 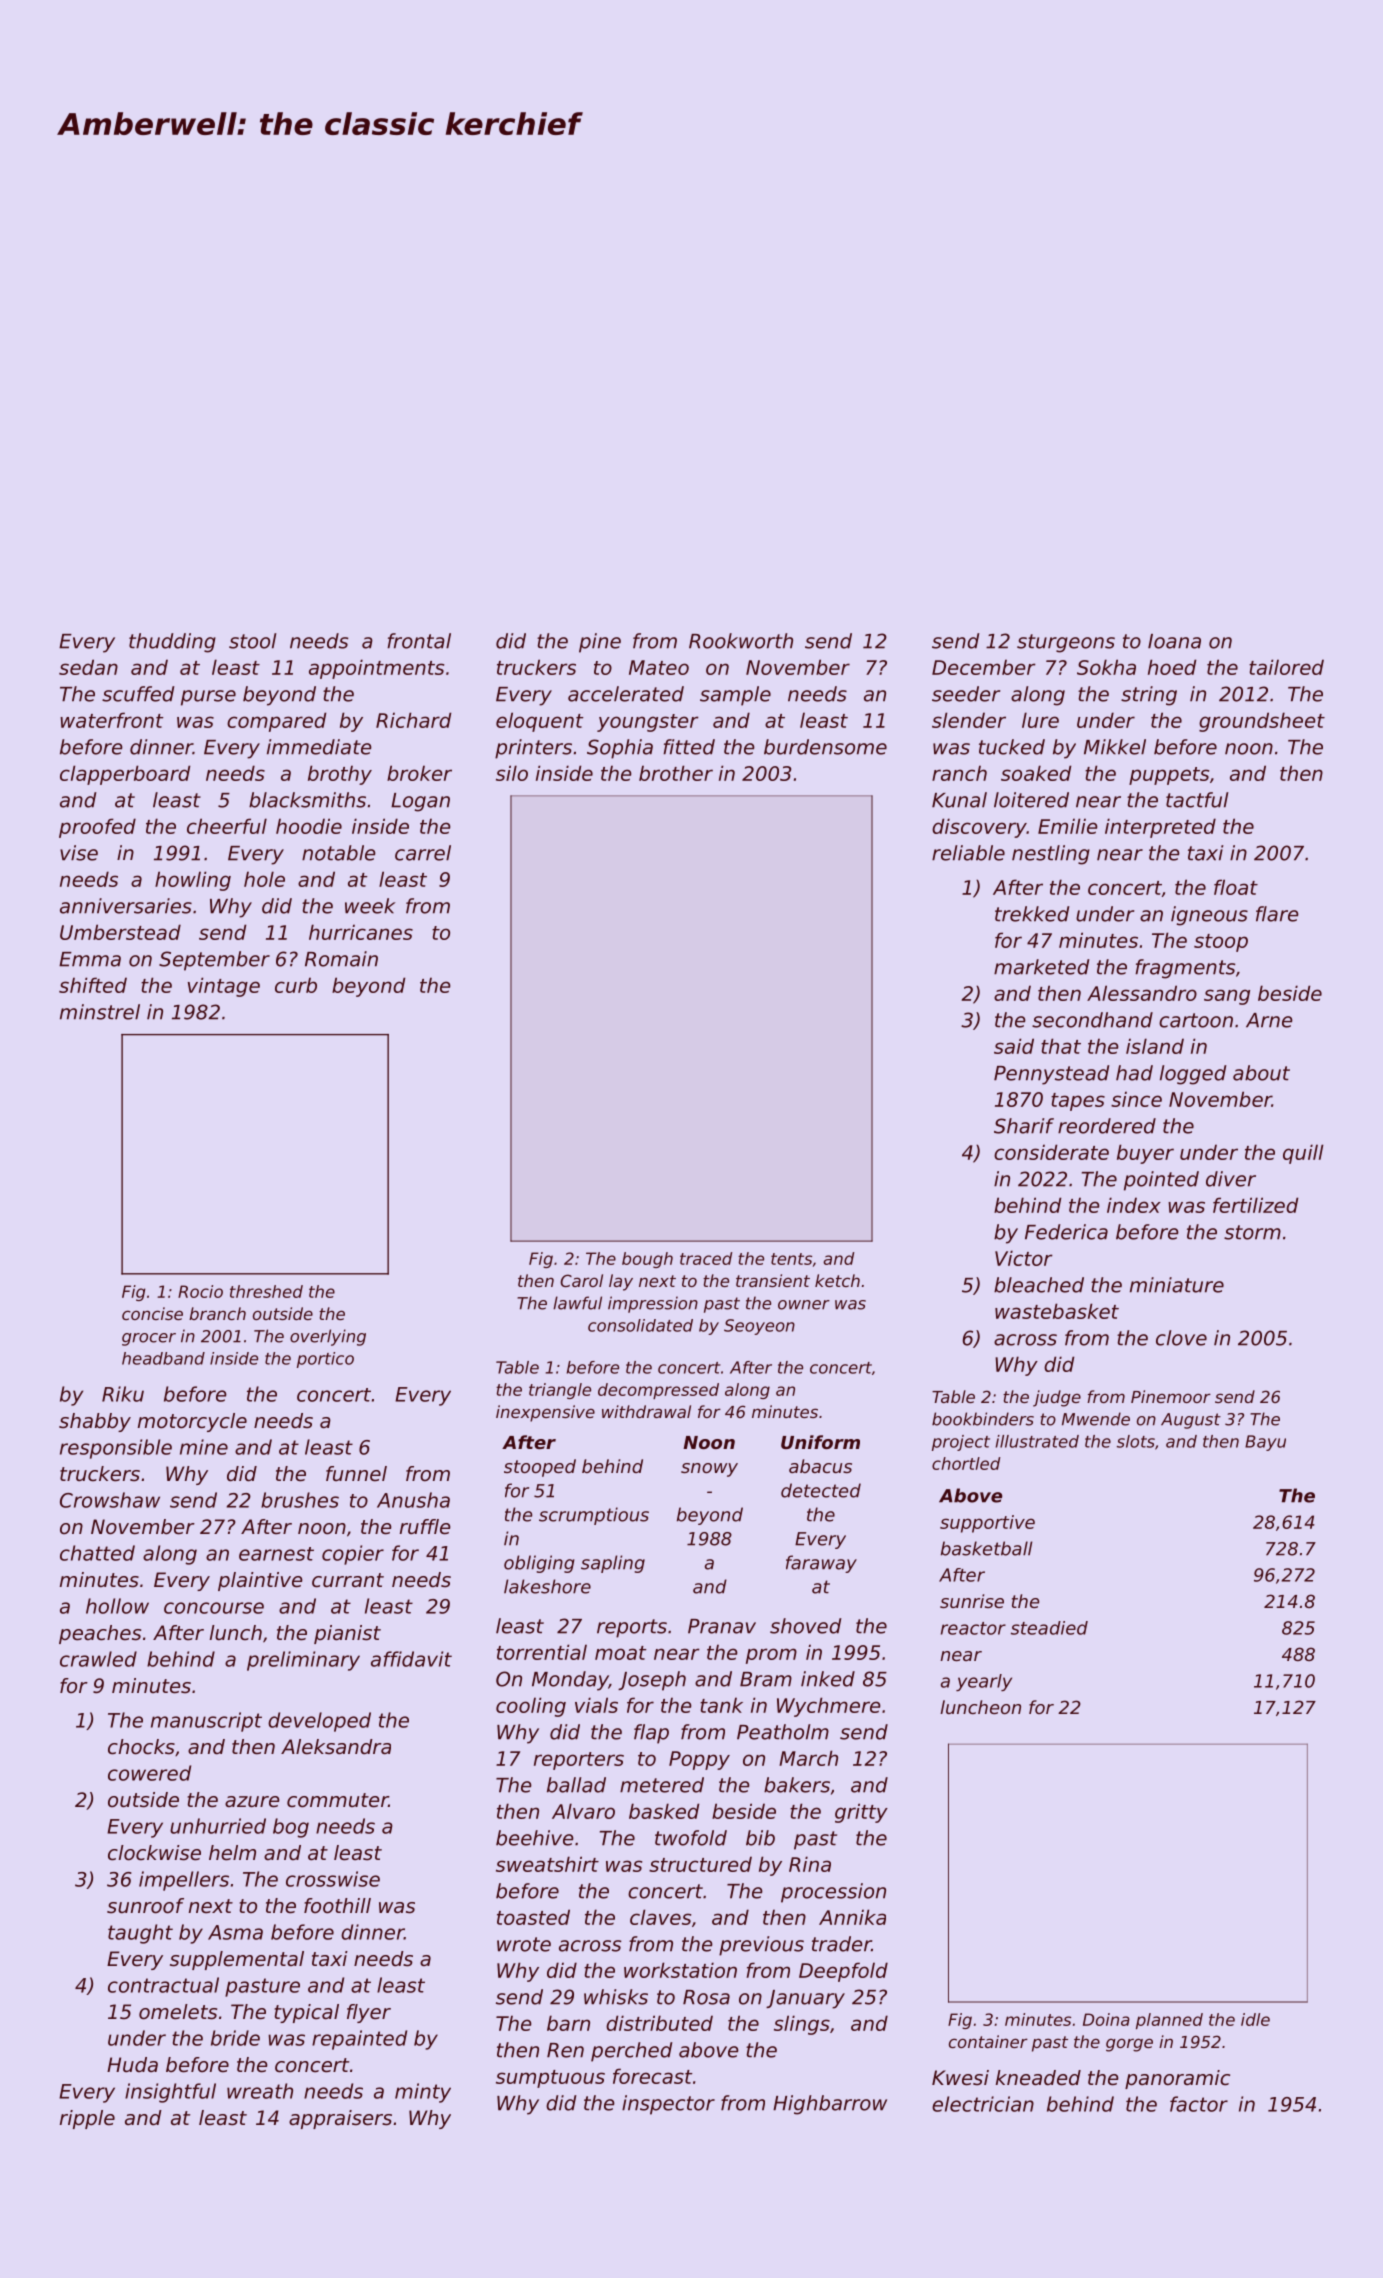 I want to click on crosswise, so click(x=333, y=1879).
